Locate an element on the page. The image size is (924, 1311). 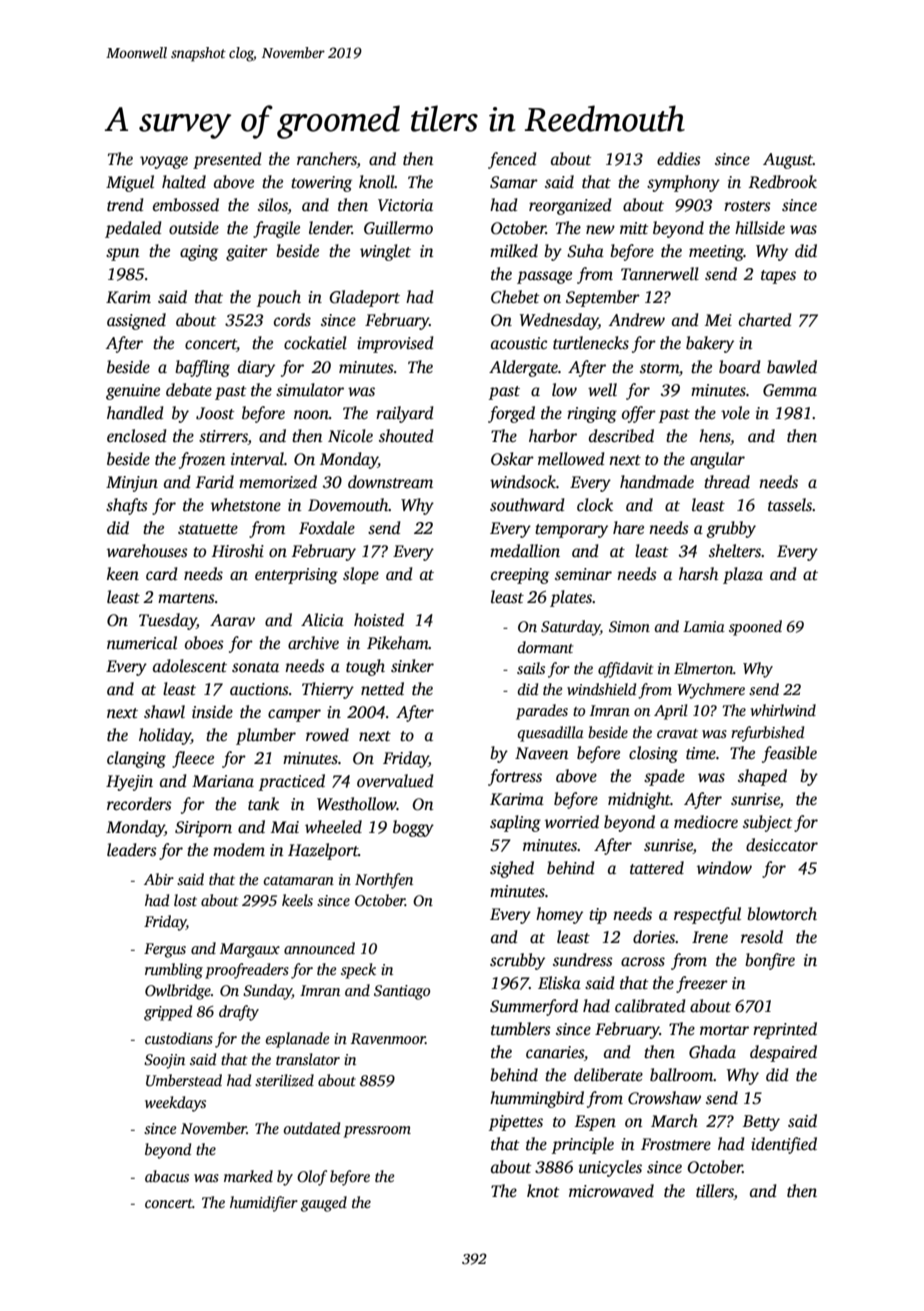
assigned is located at coordinates (136, 321).
